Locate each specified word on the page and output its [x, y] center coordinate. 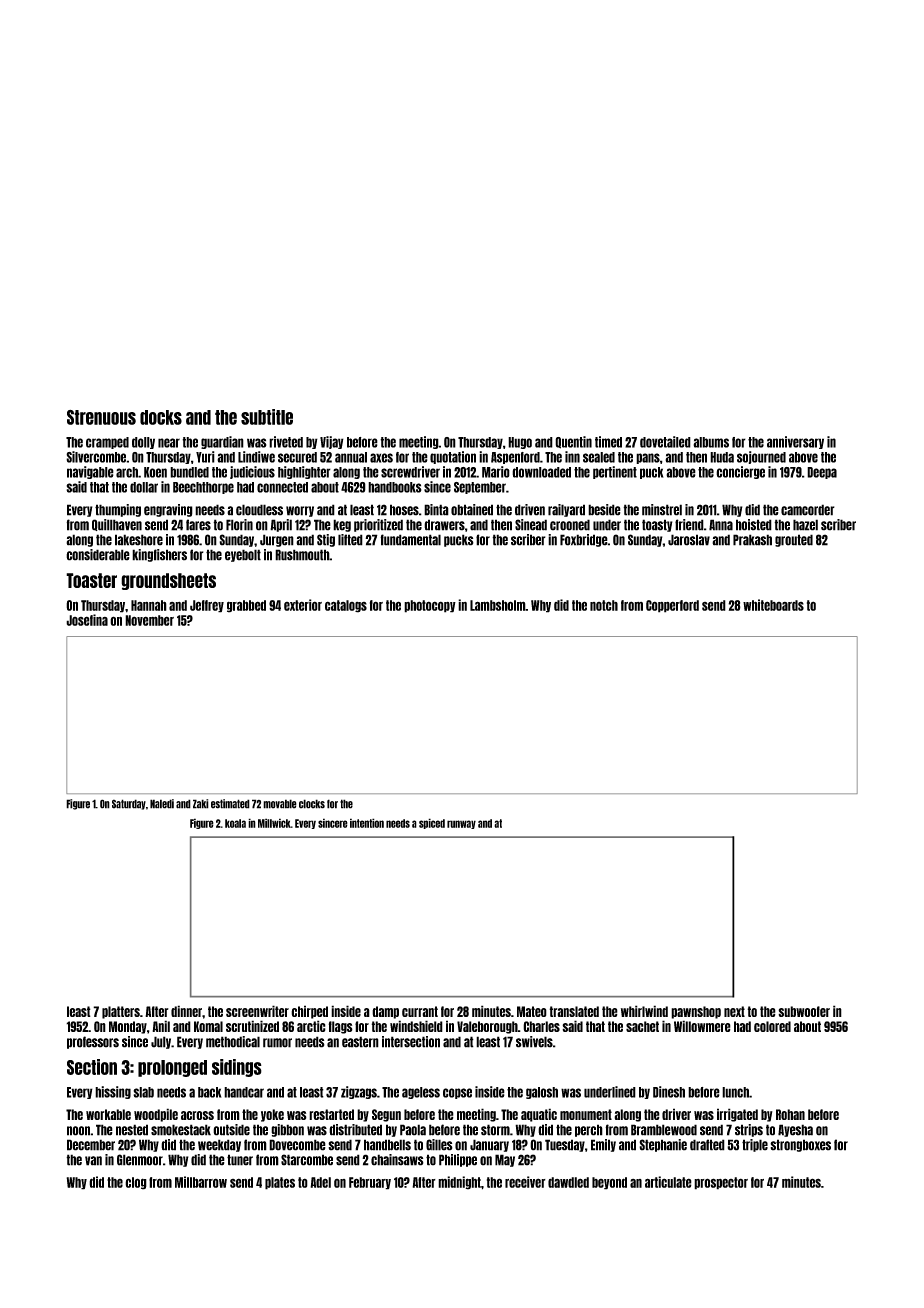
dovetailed [665, 442]
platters [121, 1012]
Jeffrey [207, 606]
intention [367, 823]
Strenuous [101, 417]
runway [461, 824]
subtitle [267, 417]
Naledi [162, 804]
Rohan [790, 1114]
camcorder [808, 510]
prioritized [378, 525]
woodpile [156, 1115]
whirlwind [644, 1011]
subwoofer [804, 1011]
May [505, 1160]
